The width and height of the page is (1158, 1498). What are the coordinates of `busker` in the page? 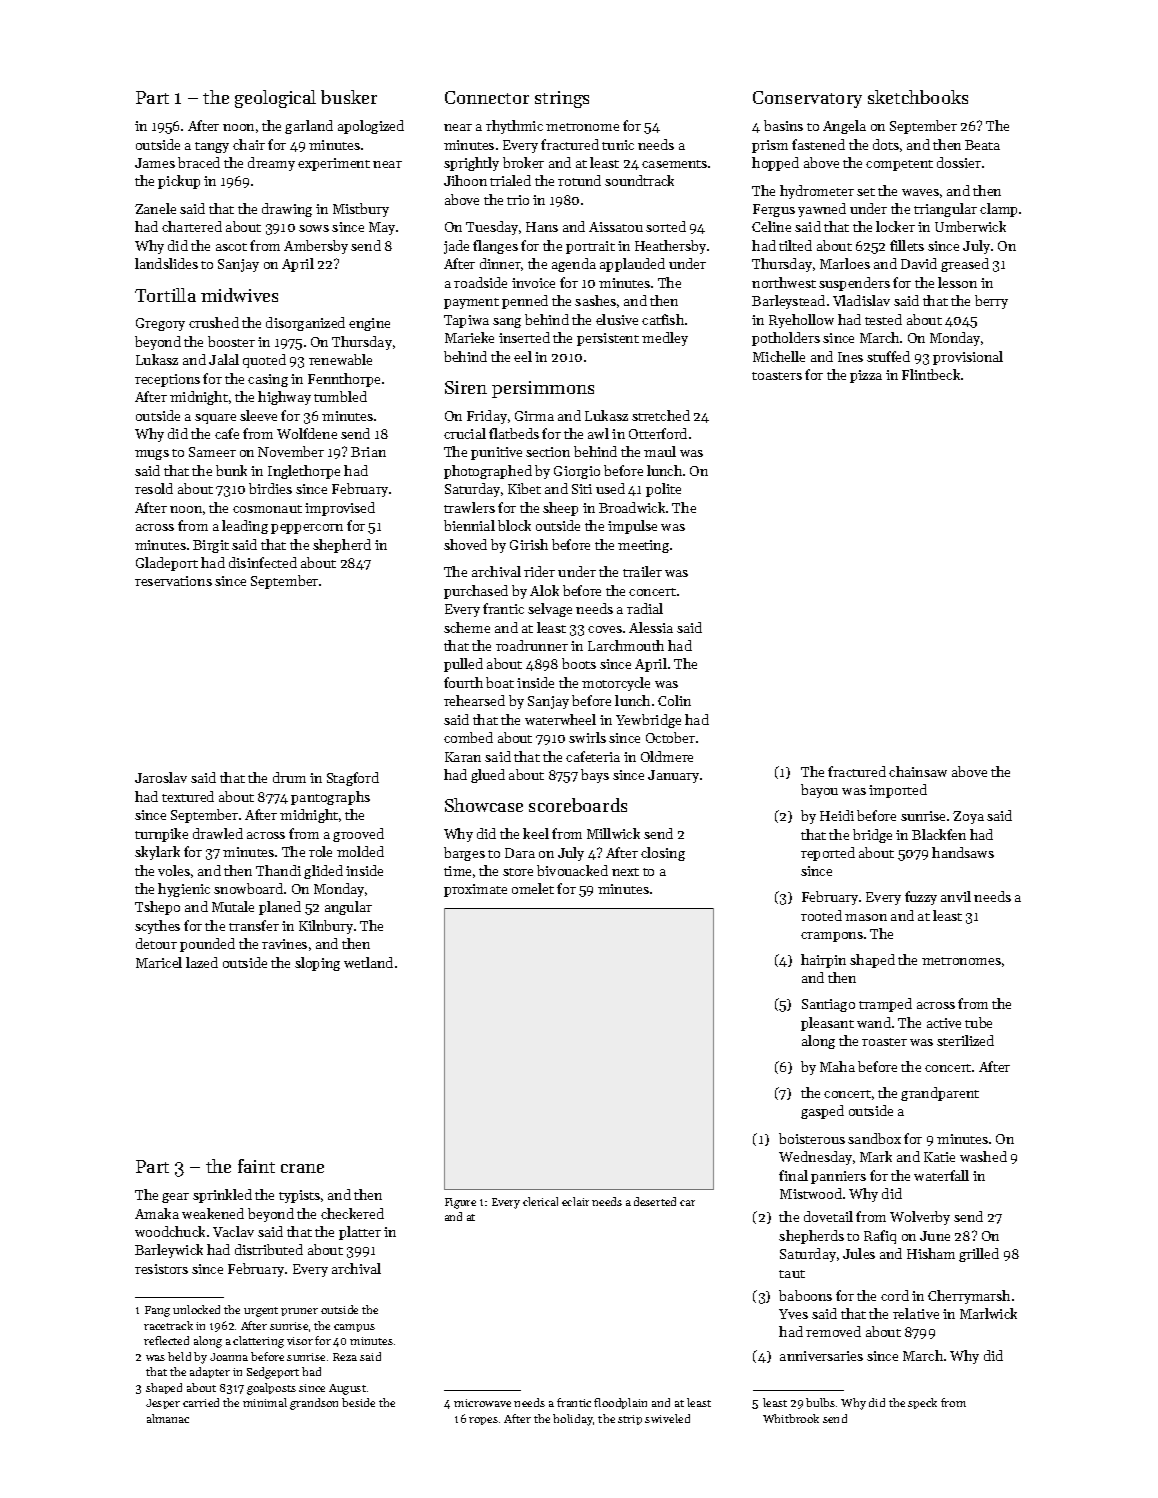 It's located at (349, 97).
